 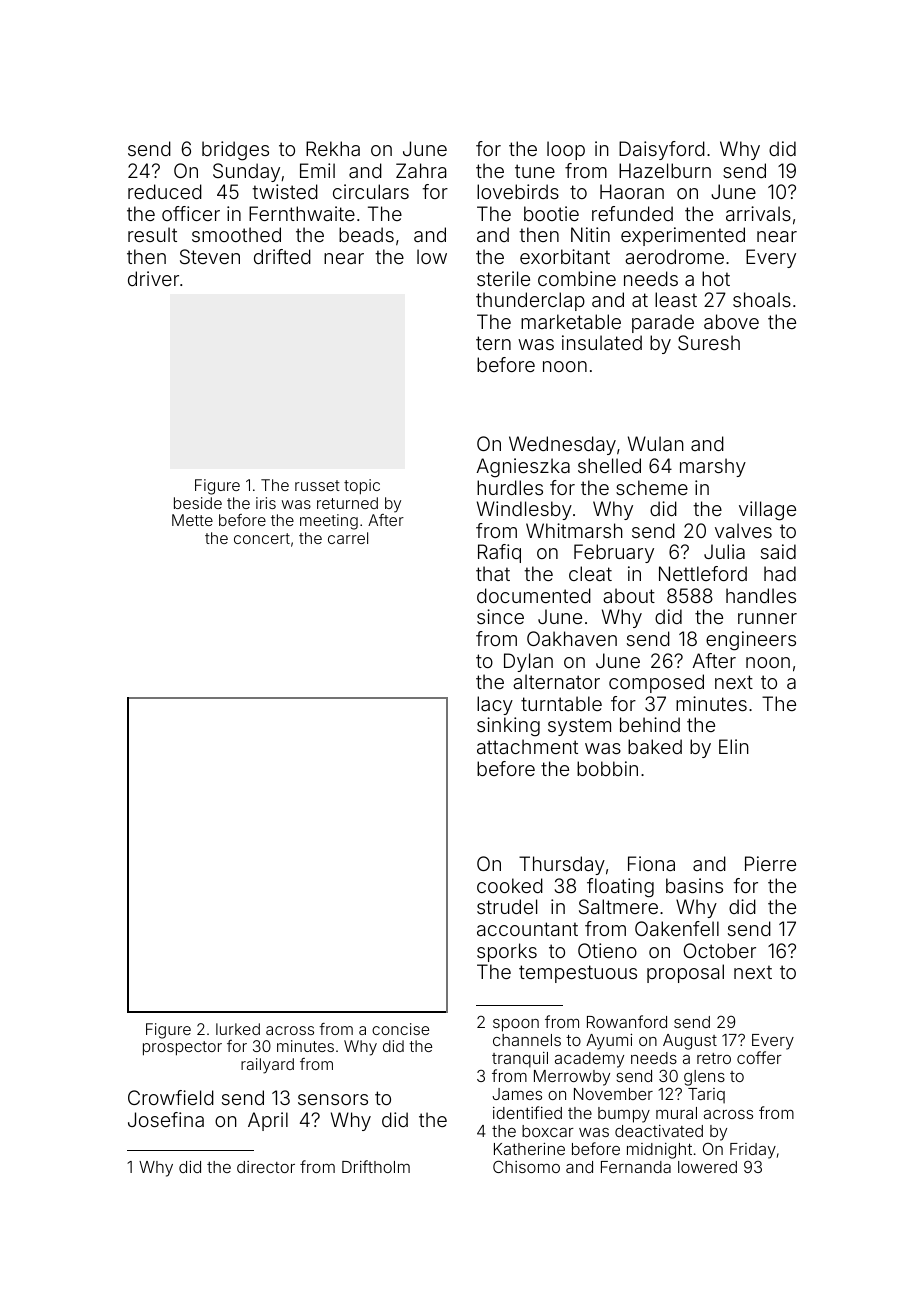 I want to click on Daisyford, so click(x=662, y=150).
